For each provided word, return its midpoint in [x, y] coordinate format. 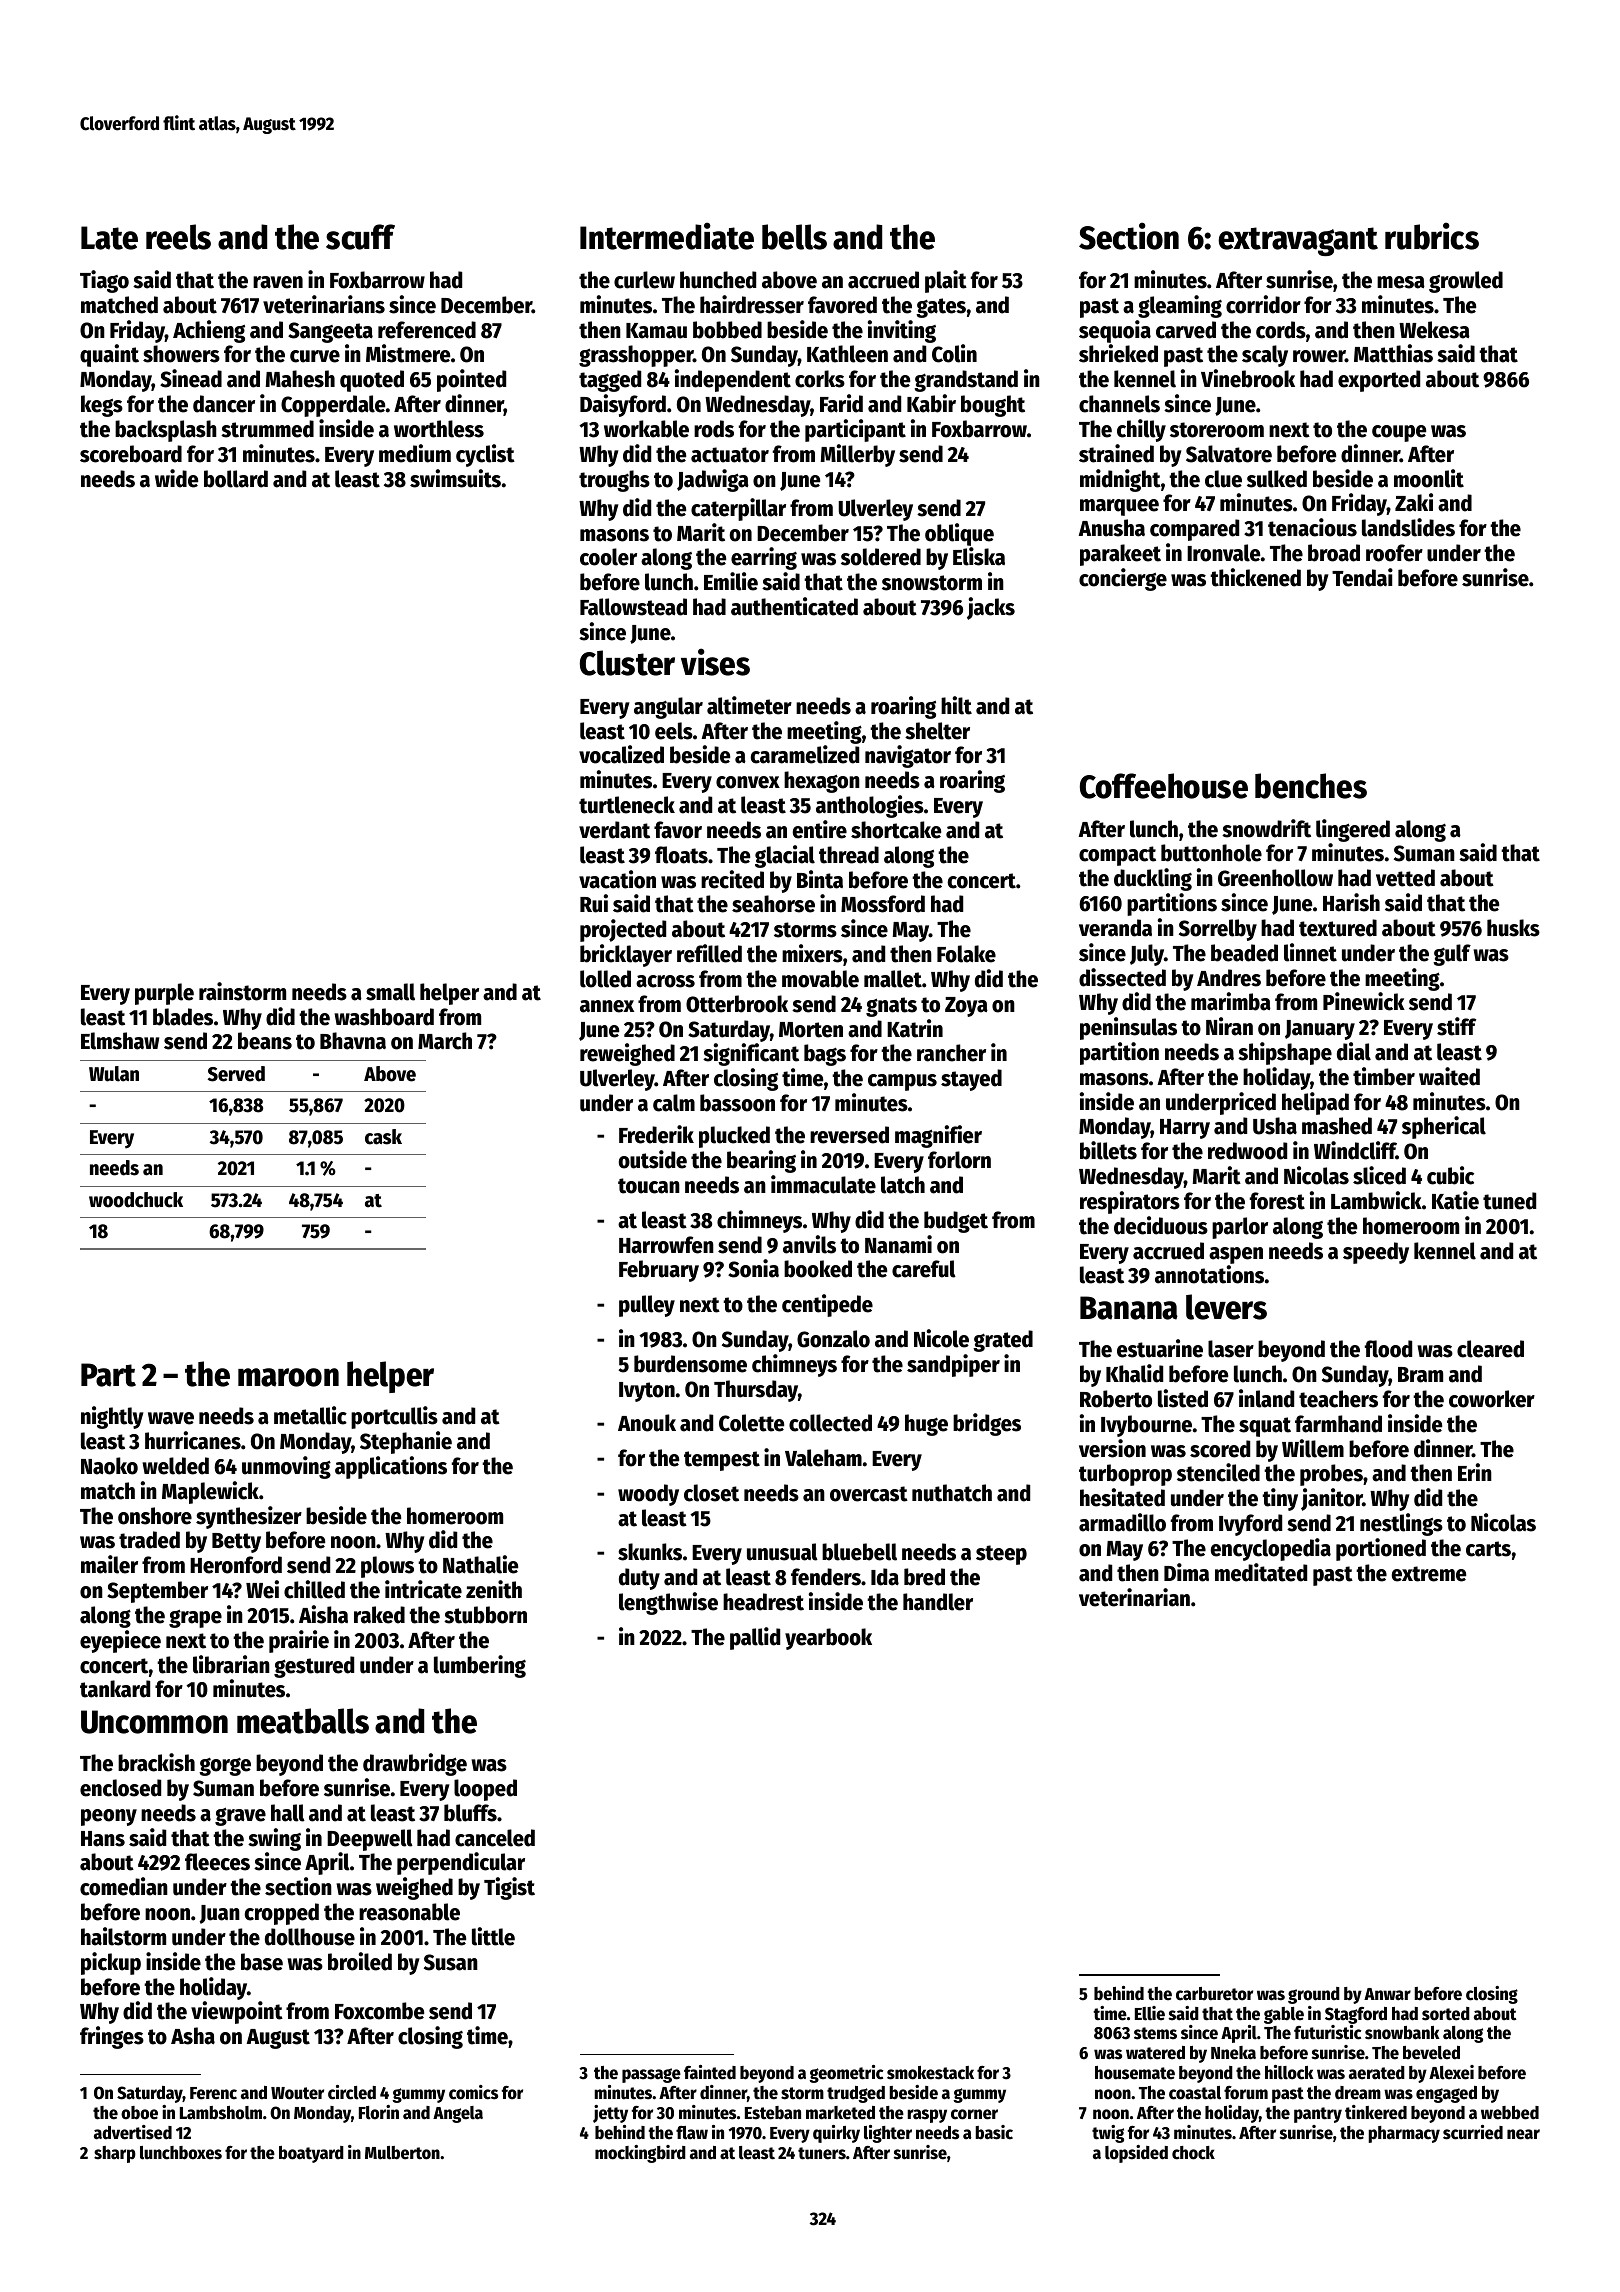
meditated [1261, 1572]
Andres [1229, 978]
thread [849, 855]
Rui [594, 903]
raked [379, 1615]
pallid [755, 1638]
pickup [111, 1963]
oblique [959, 534]
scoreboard [131, 454]
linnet [1310, 952]
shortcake [896, 830]
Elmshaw [120, 1041]
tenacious [1312, 527]
